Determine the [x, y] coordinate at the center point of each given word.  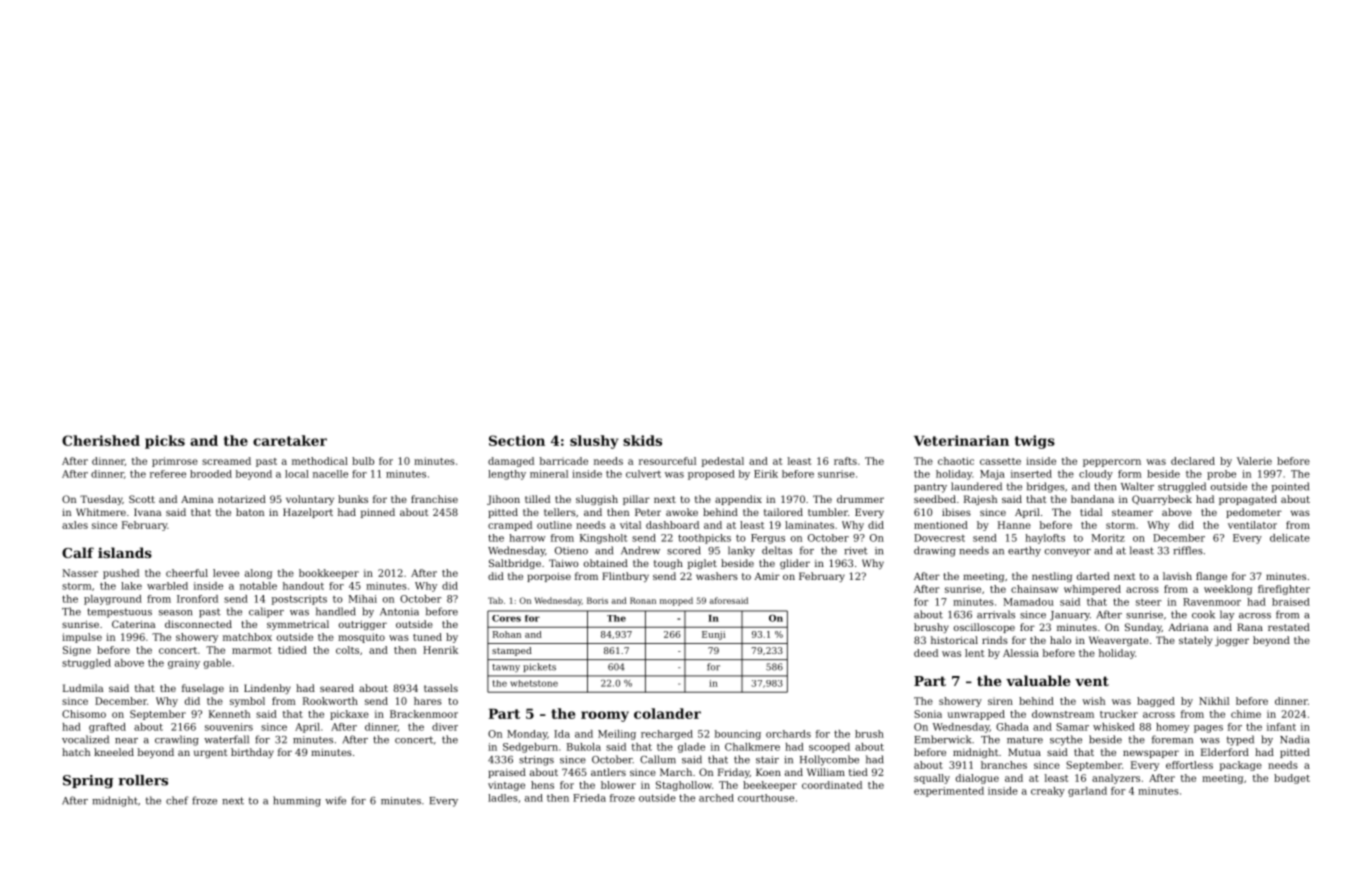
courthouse [766, 798]
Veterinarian [961, 440]
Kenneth [229, 714]
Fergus [768, 539]
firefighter [1284, 590]
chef [177, 800]
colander [667, 713]
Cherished [101, 440]
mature [1025, 740]
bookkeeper [329, 574]
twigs [1035, 442]
